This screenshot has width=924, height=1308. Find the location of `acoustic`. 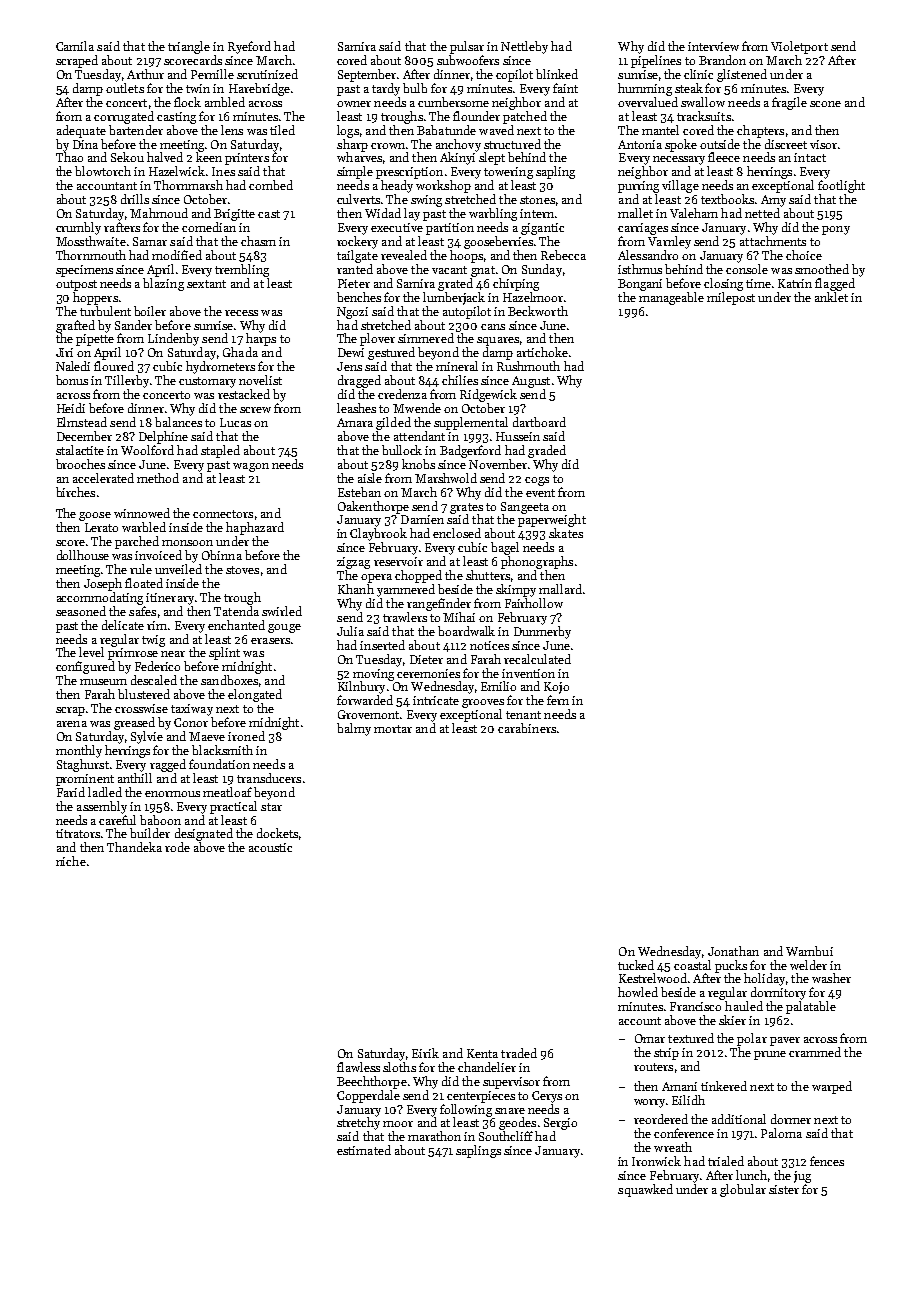

acoustic is located at coordinates (270, 847).
